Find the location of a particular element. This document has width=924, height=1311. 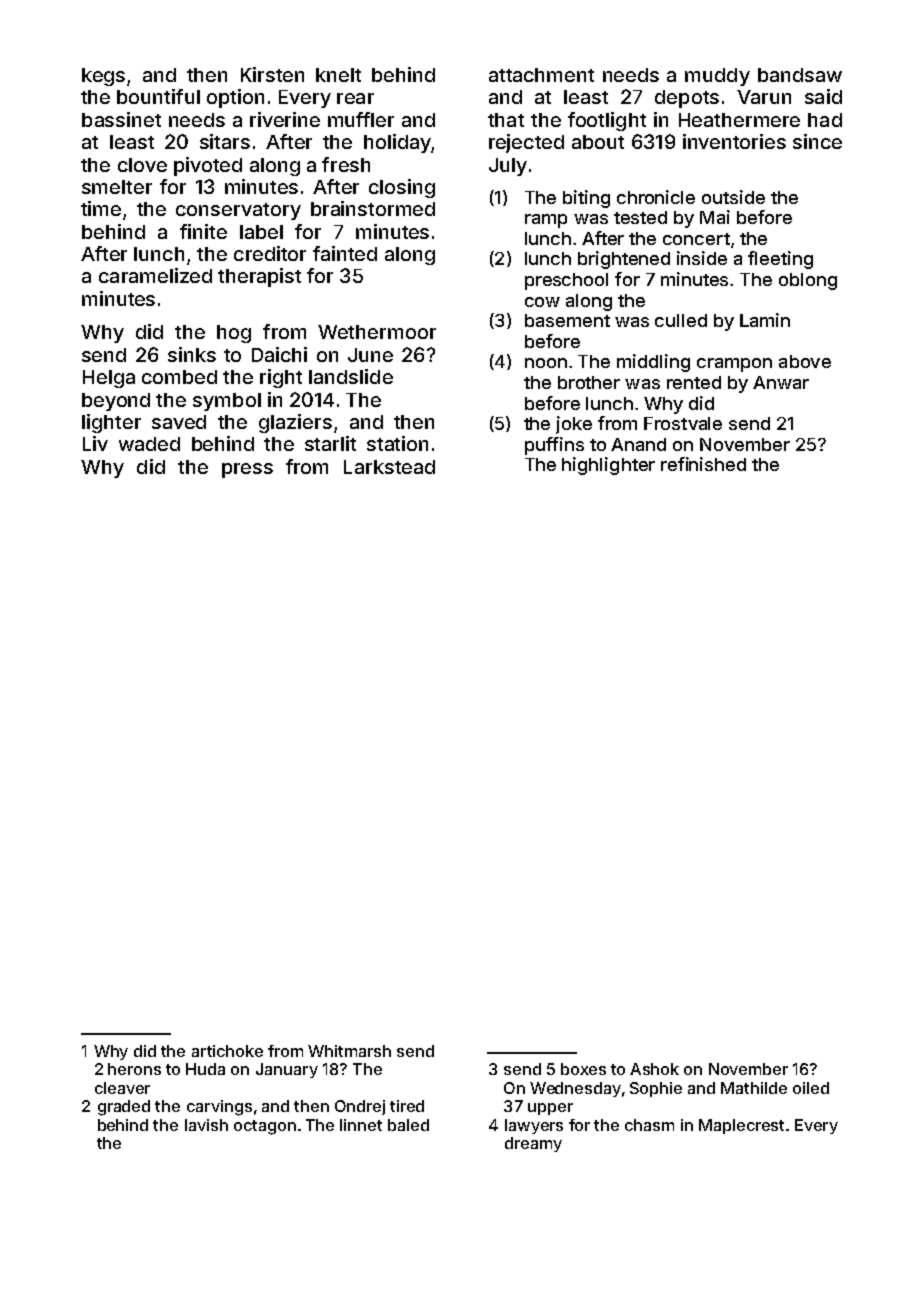

refinished is located at coordinates (703, 464).
